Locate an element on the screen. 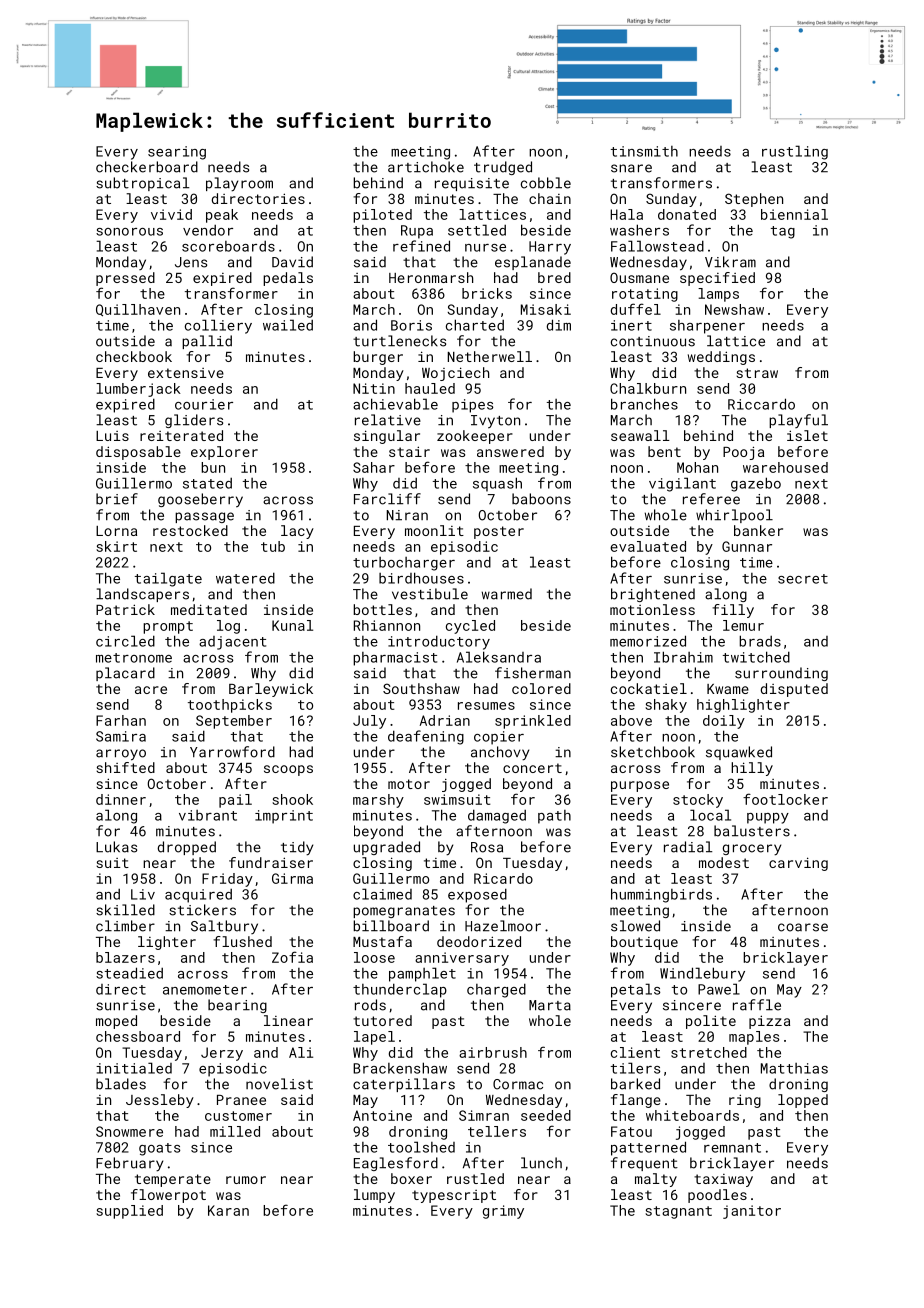 The image size is (924, 1308). surrounding is located at coordinates (781, 674).
